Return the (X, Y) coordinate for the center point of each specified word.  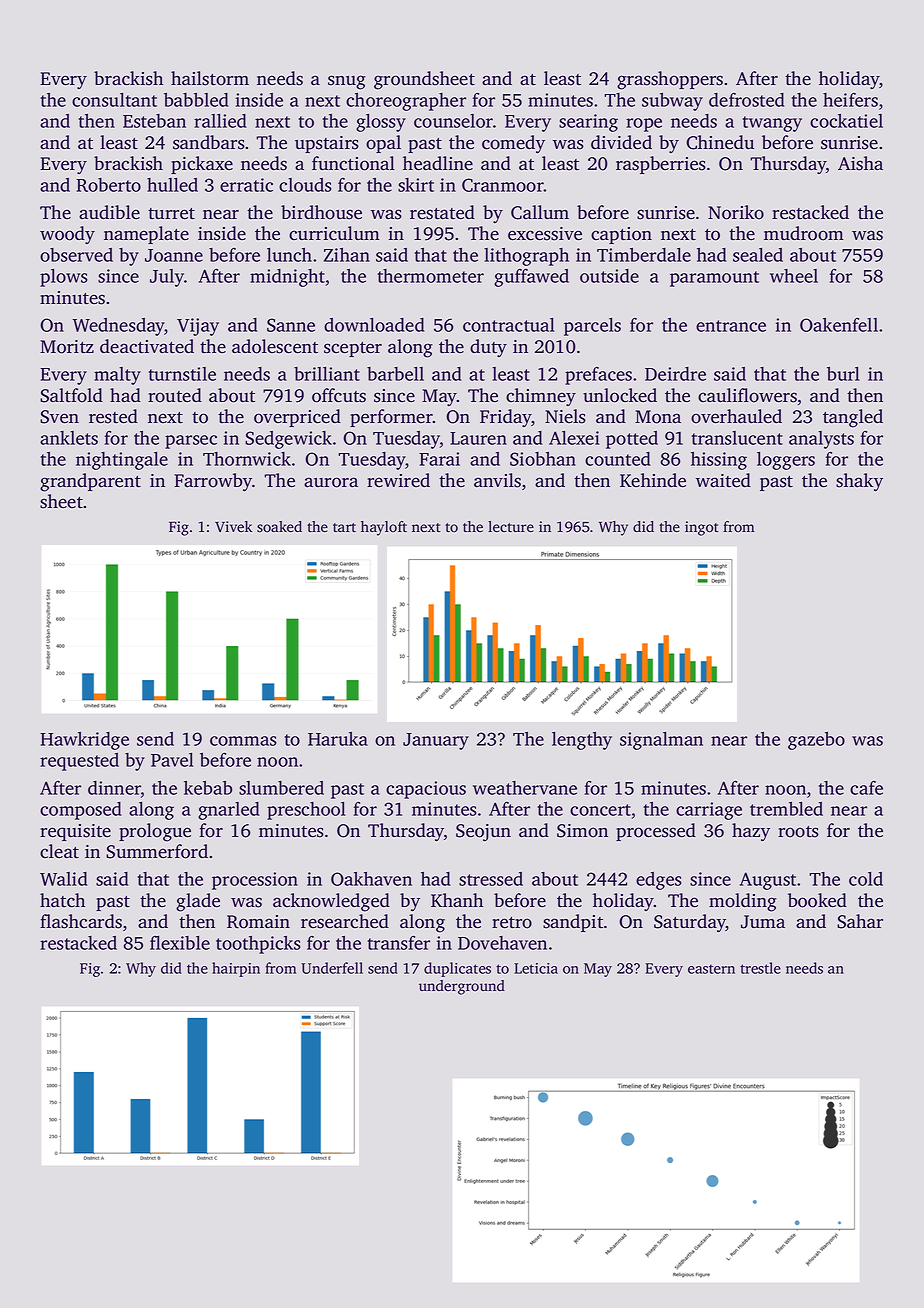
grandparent (90, 482)
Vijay (198, 327)
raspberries (661, 165)
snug (347, 82)
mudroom (804, 233)
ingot (702, 528)
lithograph (526, 257)
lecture (511, 526)
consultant (114, 100)
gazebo (816, 741)
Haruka (338, 739)
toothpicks (258, 945)
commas (243, 741)
